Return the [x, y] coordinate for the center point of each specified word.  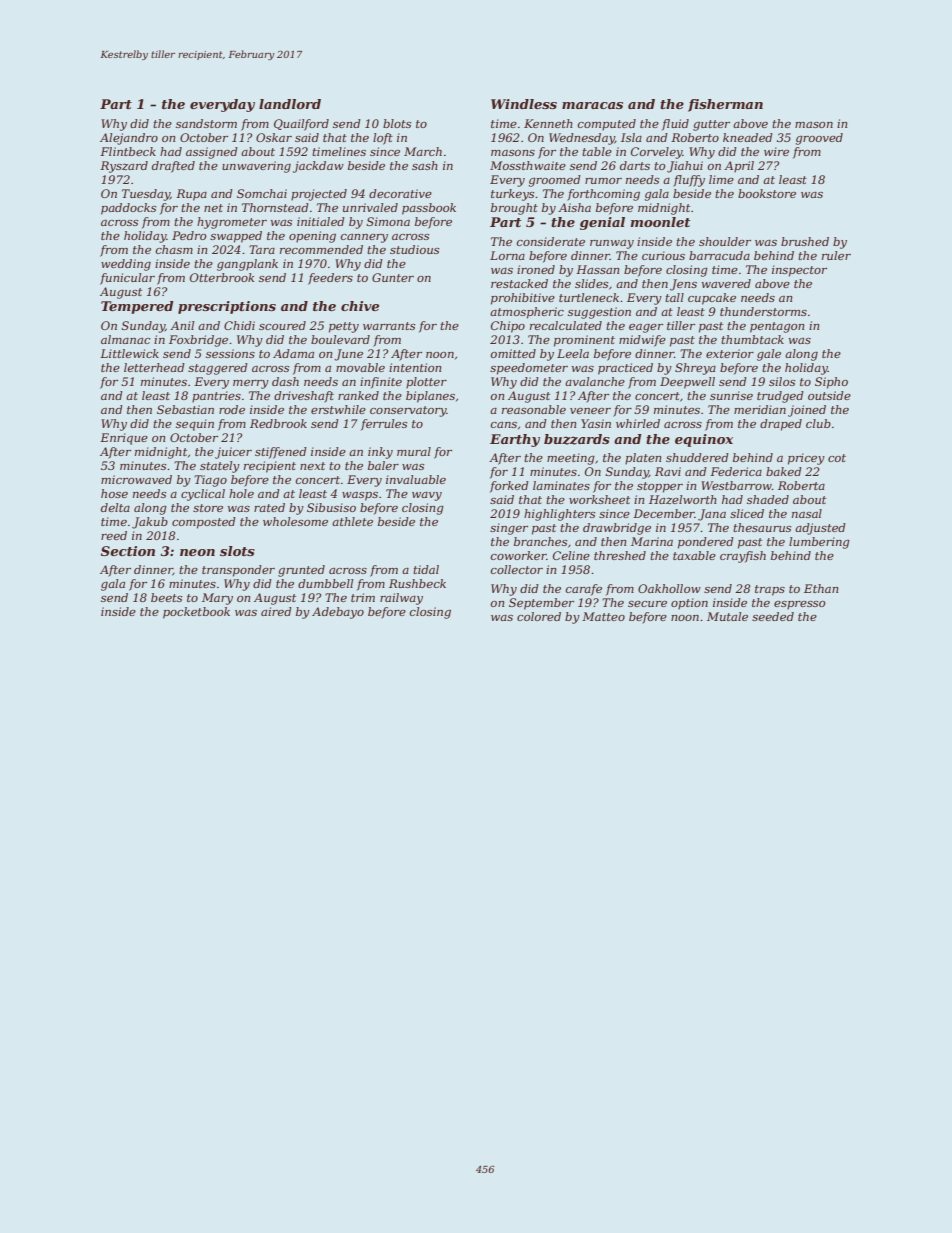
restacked [519, 283]
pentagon [777, 327]
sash [425, 165]
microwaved [136, 479]
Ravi [668, 471]
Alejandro [129, 139]
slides [591, 283]
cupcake [712, 299]
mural [414, 451]
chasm [174, 249]
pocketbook [196, 613]
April [739, 167]
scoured [282, 325]
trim [363, 597]
